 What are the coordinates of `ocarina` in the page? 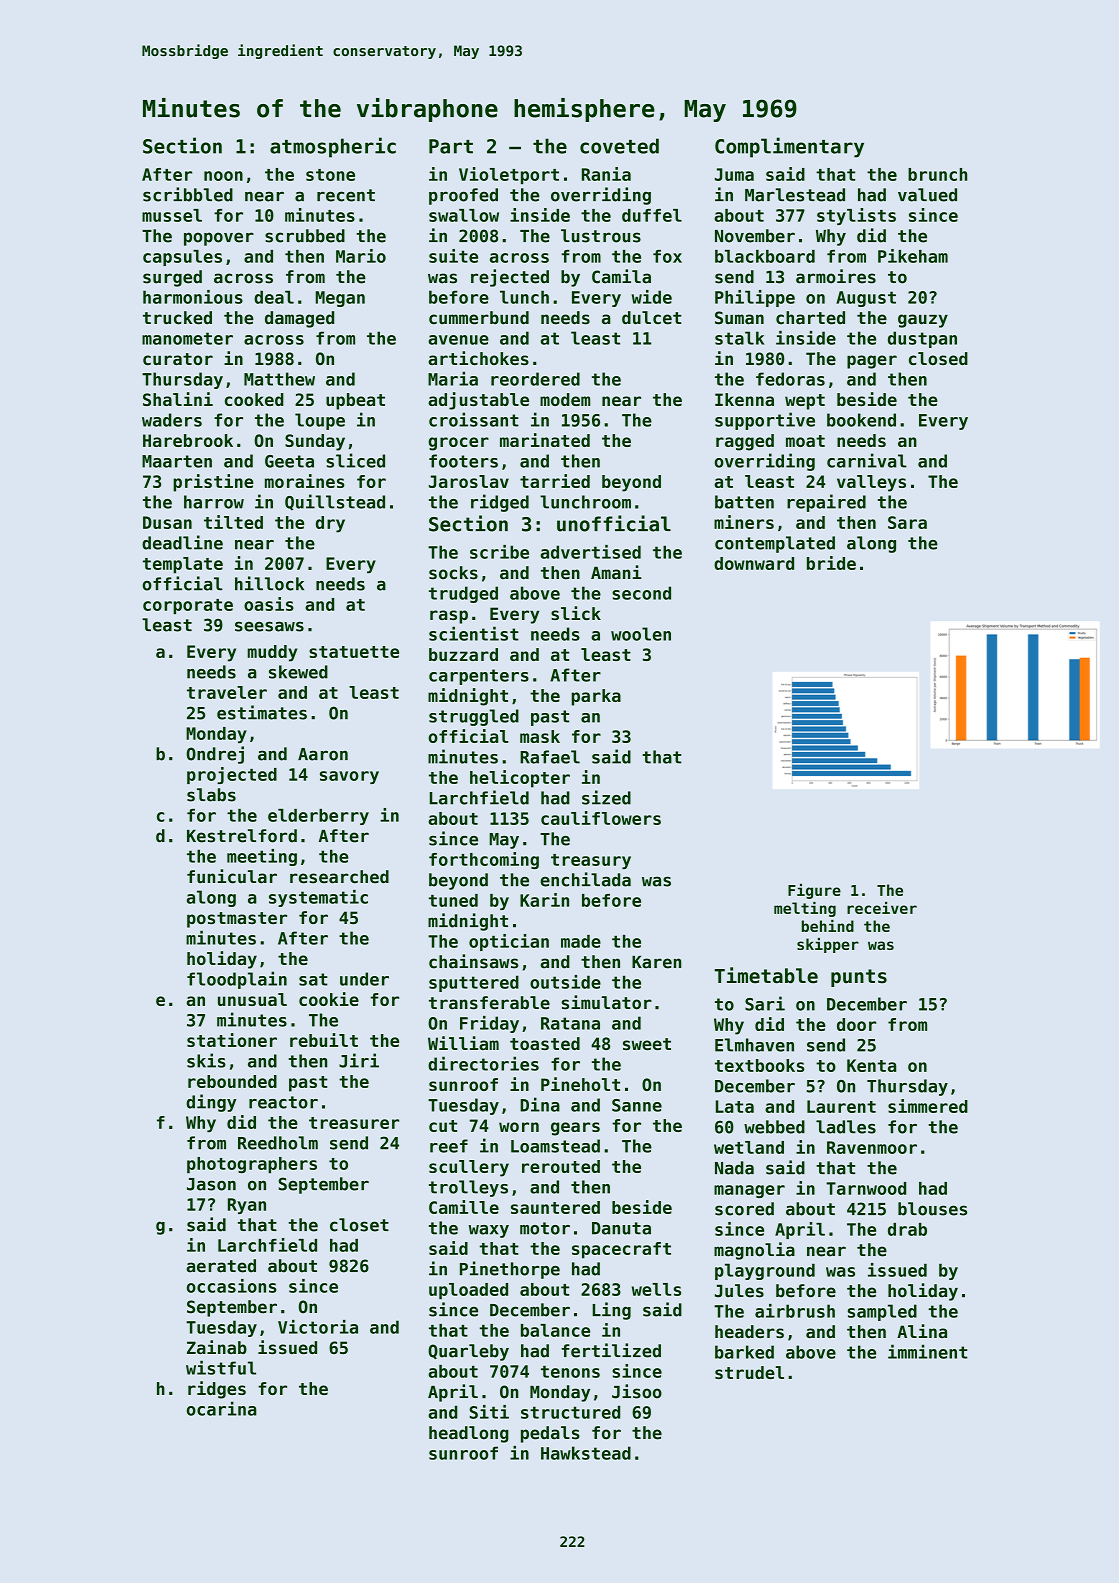 It's located at (221, 1408).
